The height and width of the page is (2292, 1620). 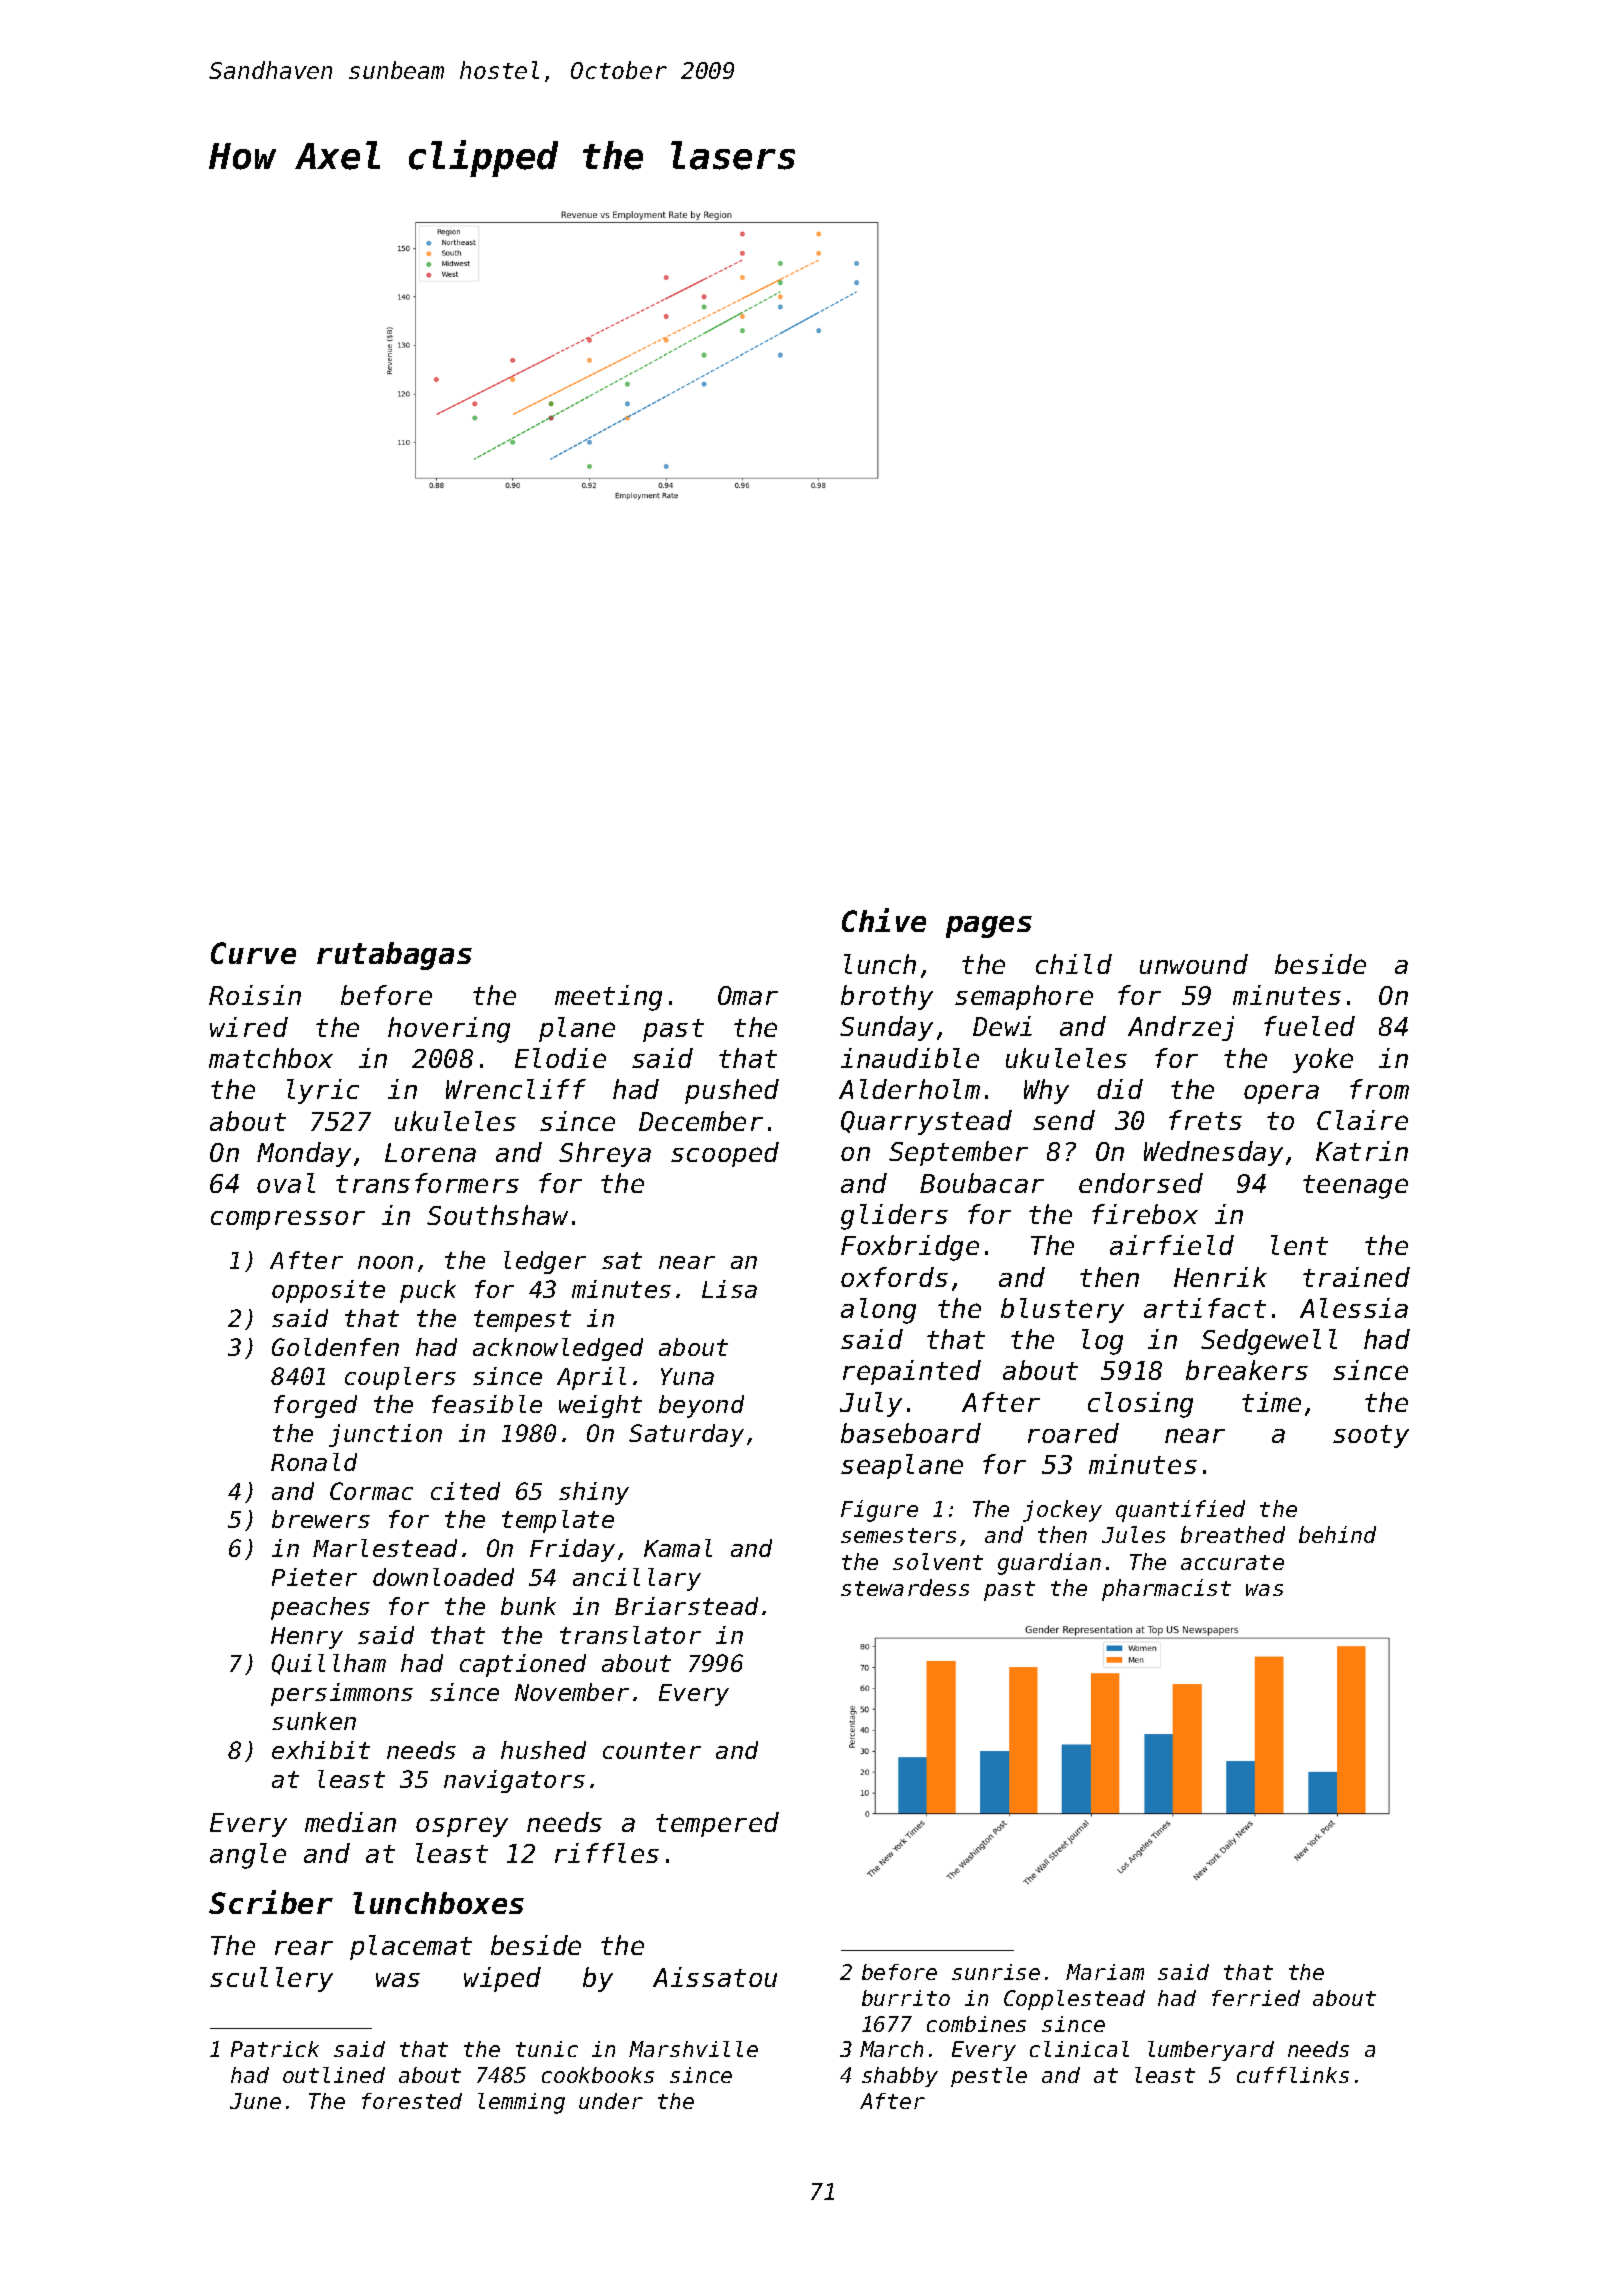 I want to click on meeting, so click(x=608, y=998).
